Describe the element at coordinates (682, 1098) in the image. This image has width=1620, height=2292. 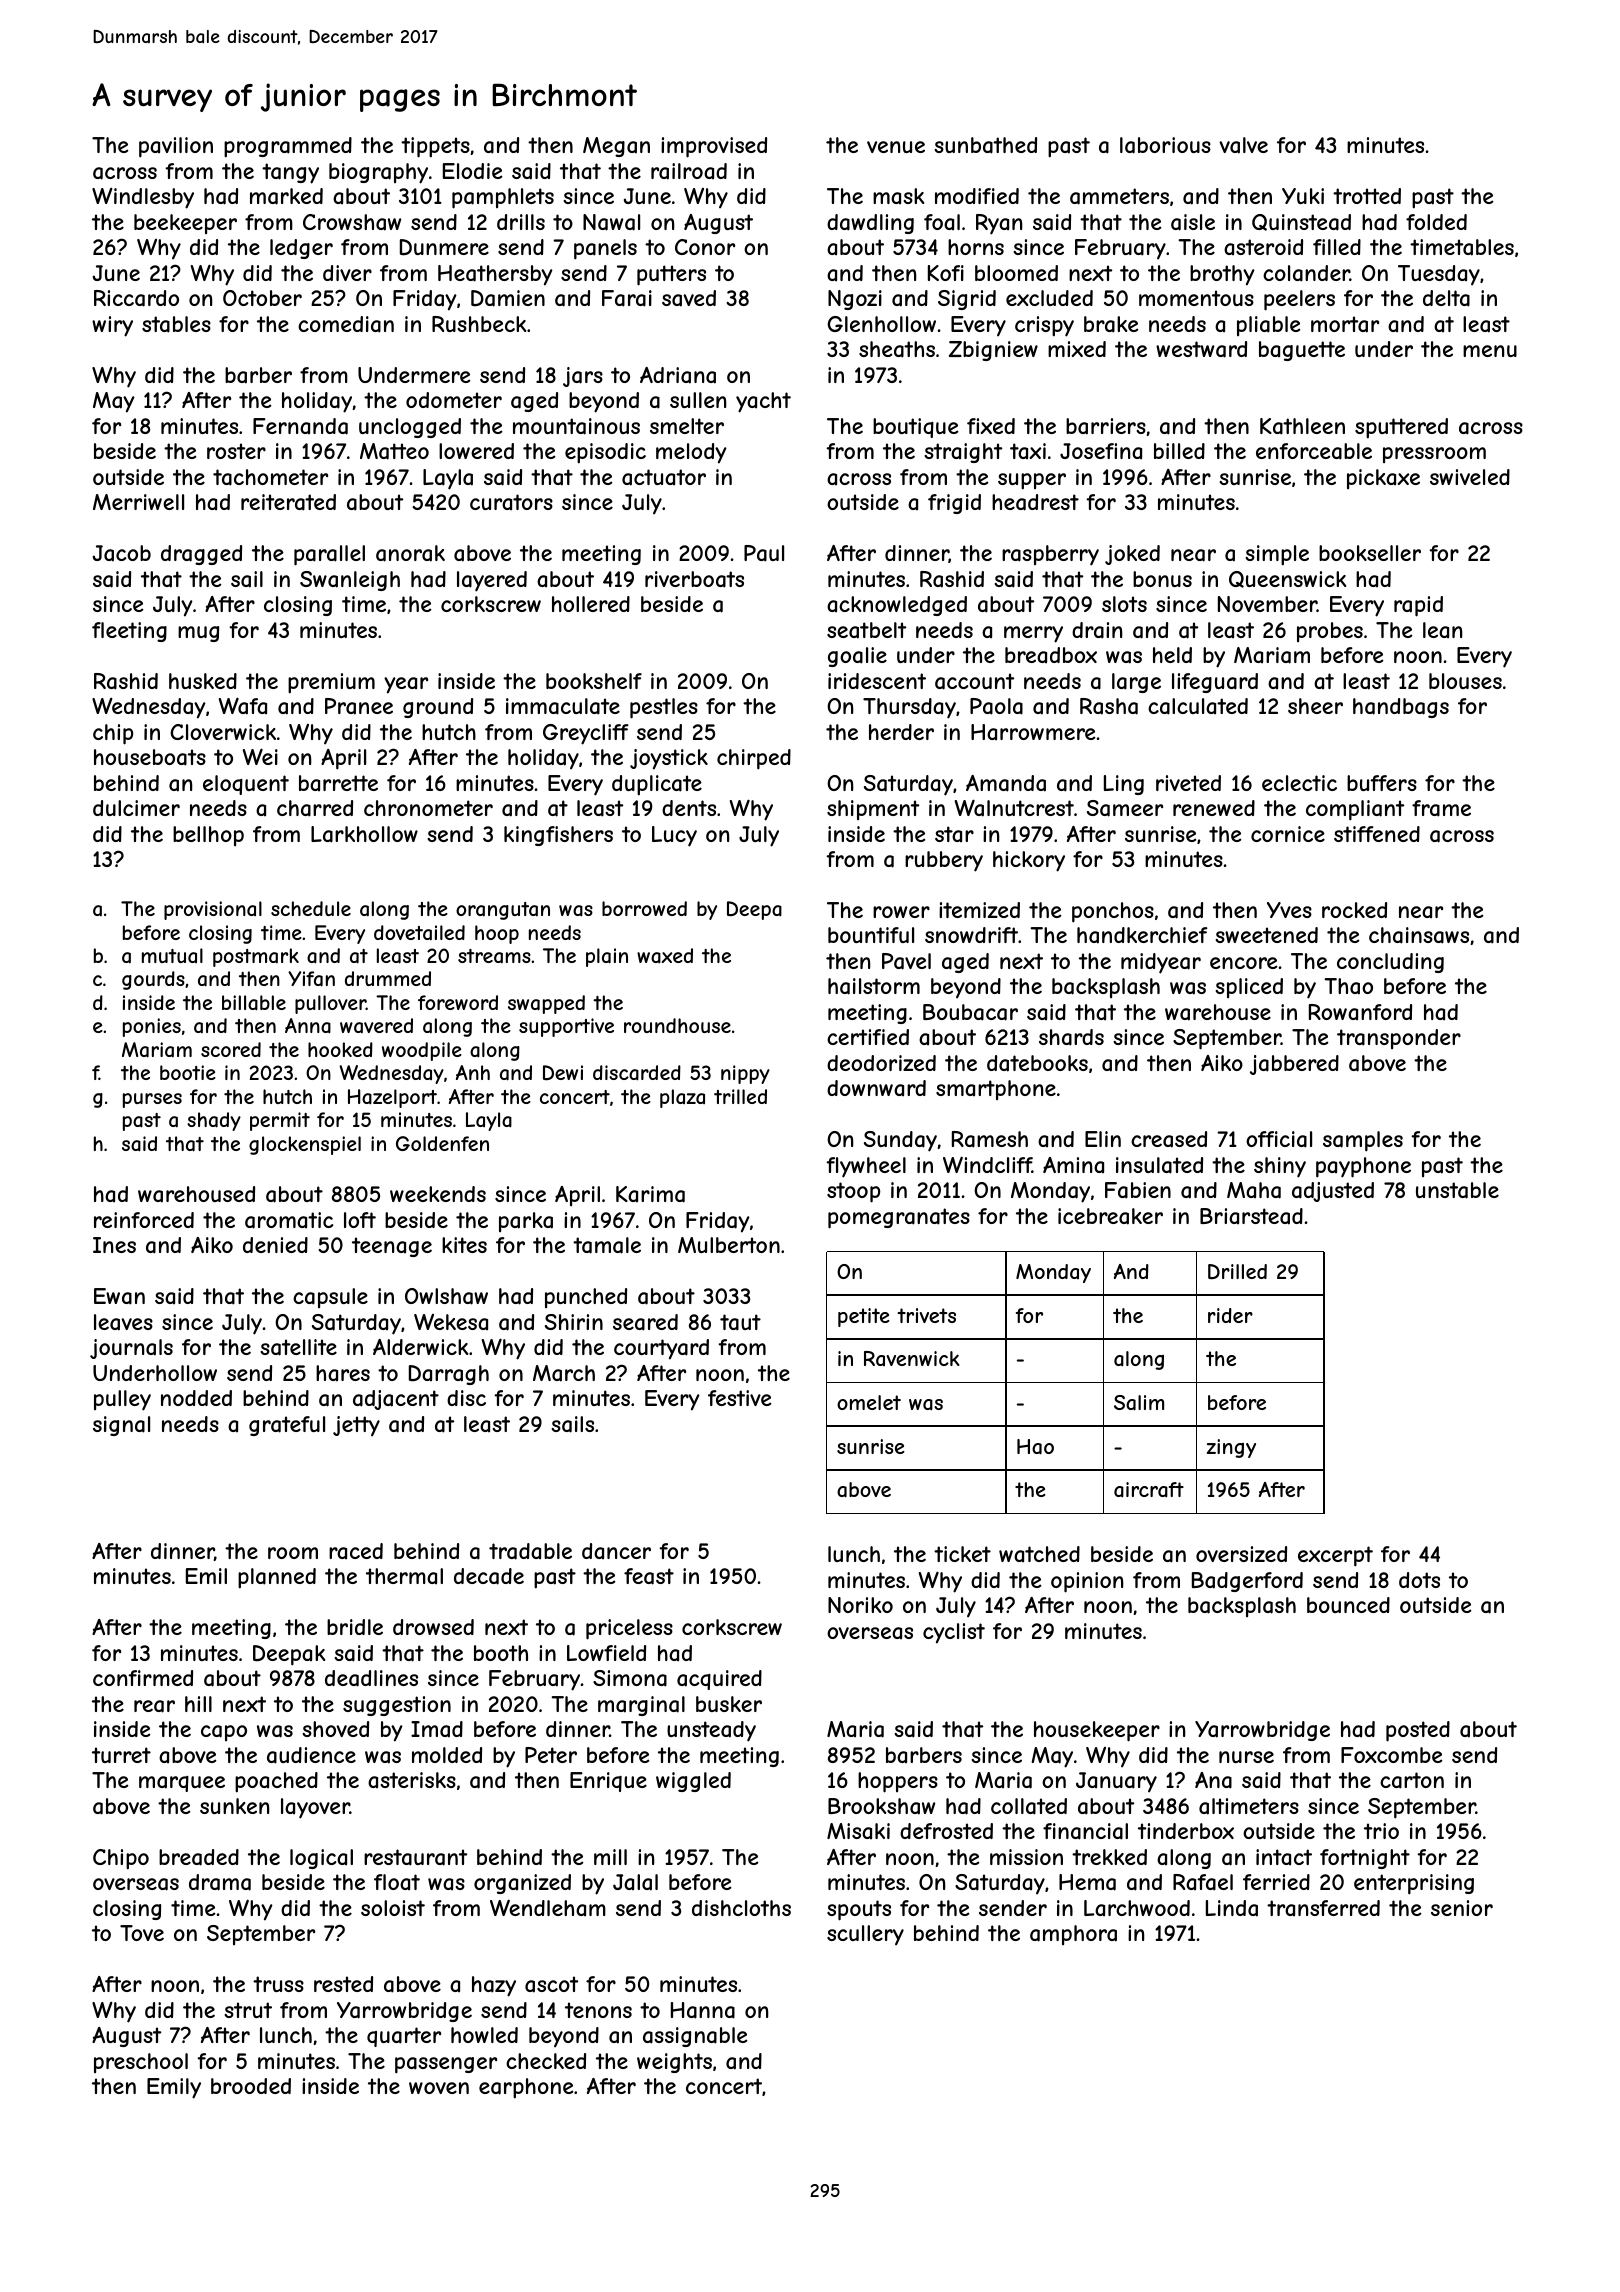
I see `plaza` at that location.
